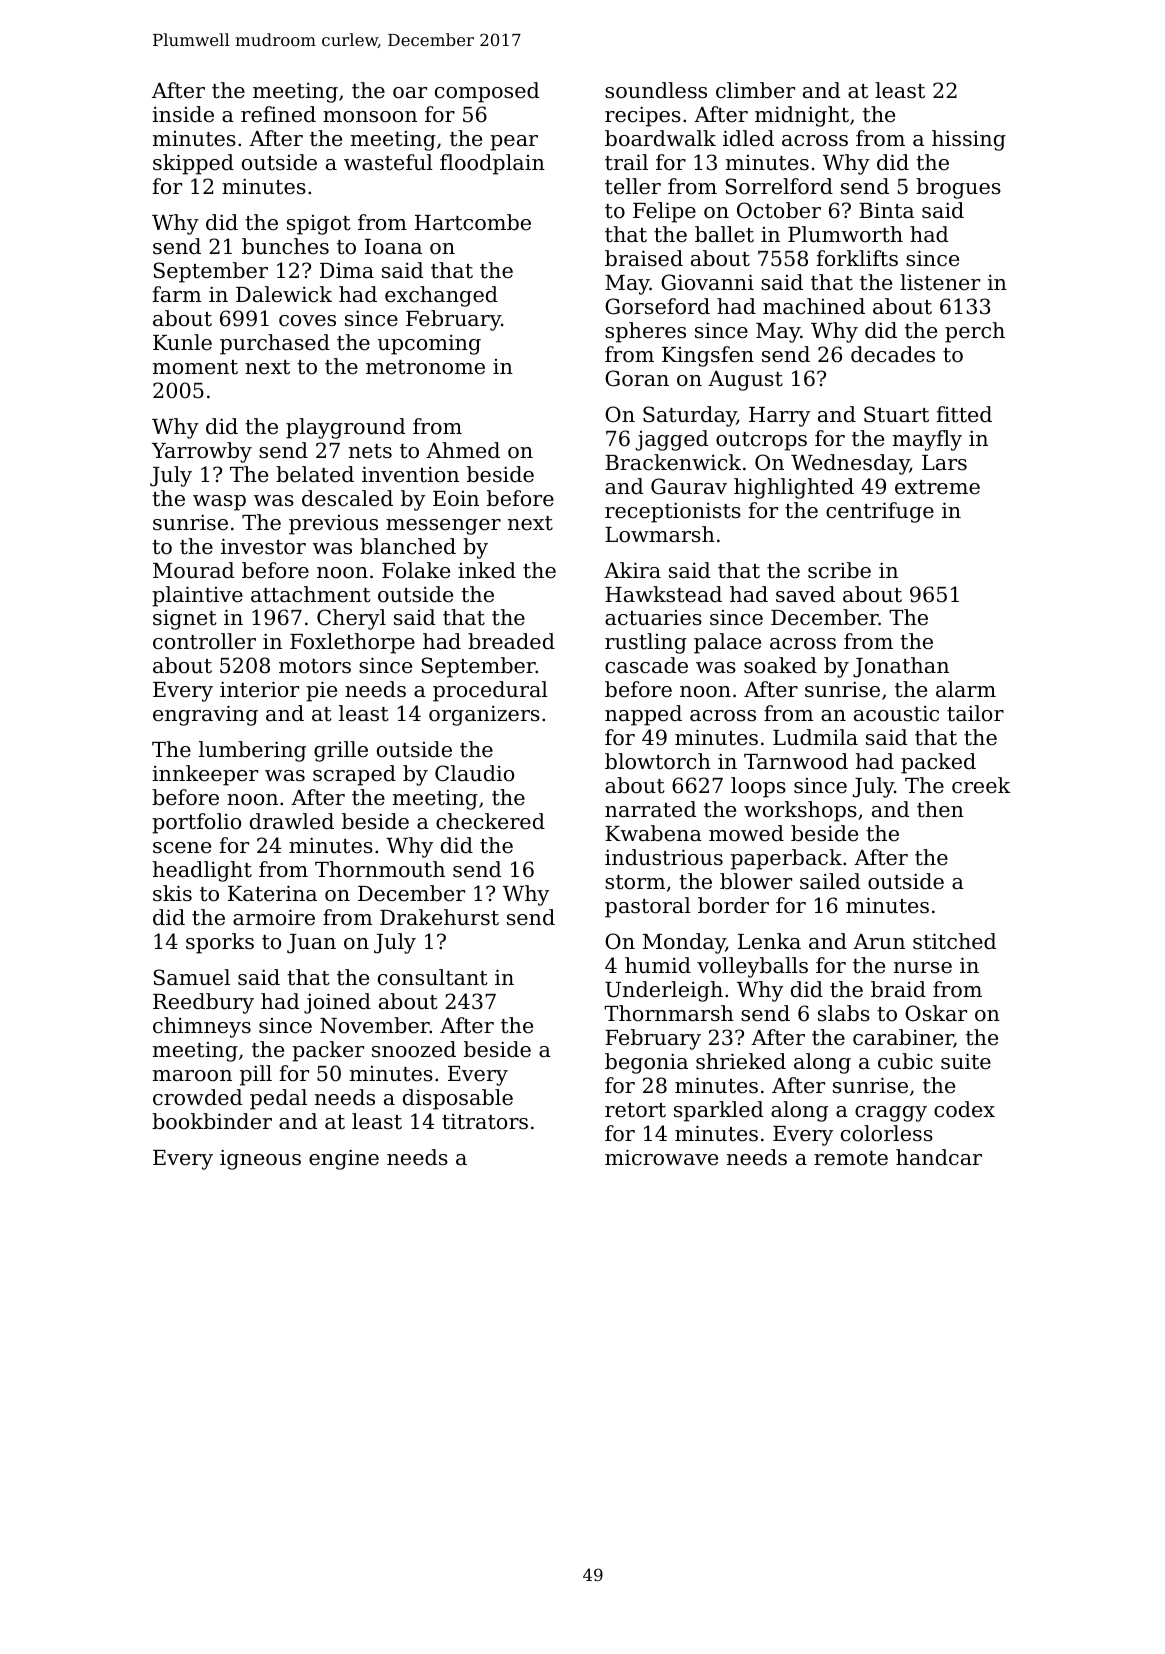  I want to click on Lowmarsh, so click(660, 534).
